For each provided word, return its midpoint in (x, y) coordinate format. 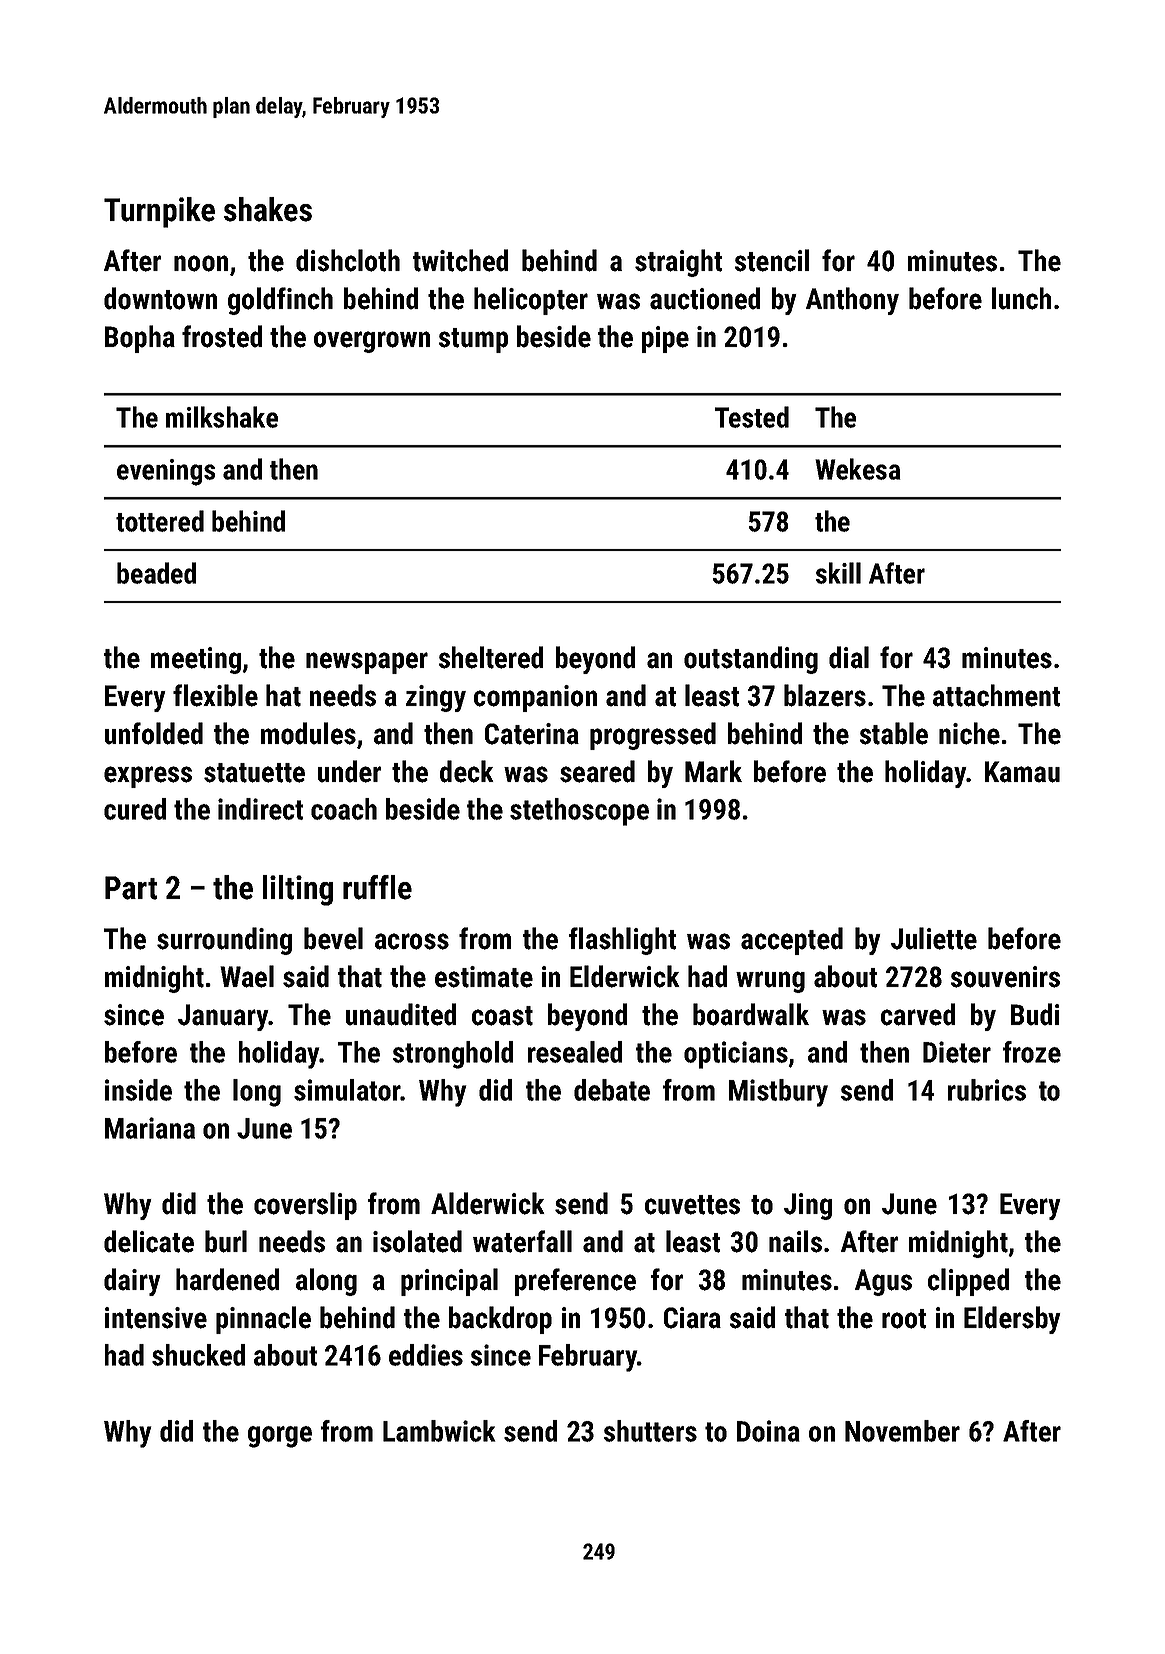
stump (473, 340)
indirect (260, 809)
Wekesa (857, 469)
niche (969, 733)
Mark (713, 771)
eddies (426, 1355)
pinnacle (263, 1320)
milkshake (222, 417)
